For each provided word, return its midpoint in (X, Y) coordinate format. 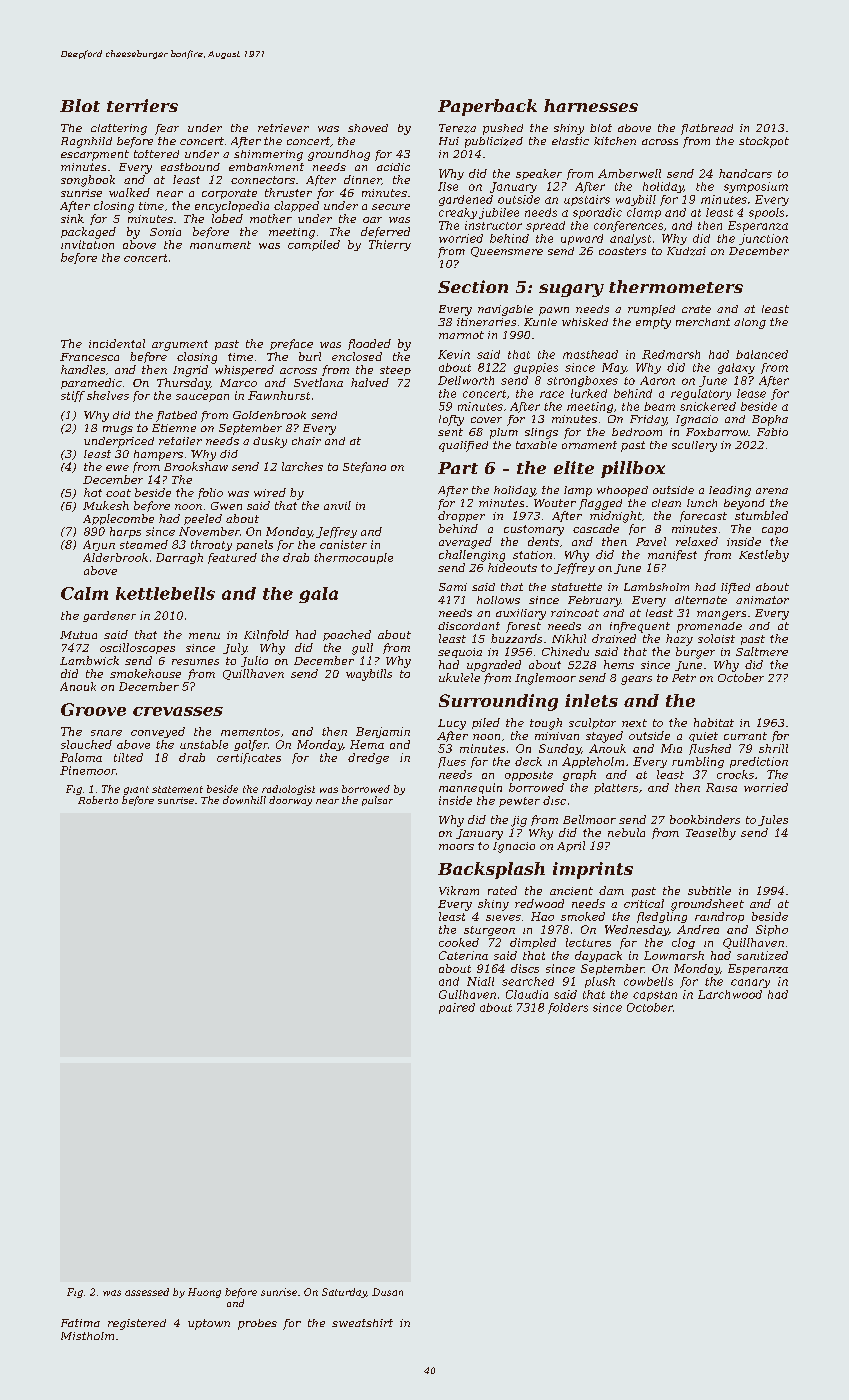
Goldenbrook (269, 415)
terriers (142, 105)
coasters (622, 251)
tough (546, 724)
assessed (147, 1292)
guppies (536, 368)
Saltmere (762, 651)
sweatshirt (362, 1323)
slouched (86, 744)
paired (457, 1008)
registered (137, 1324)
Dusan (387, 1292)
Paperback (487, 107)
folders (568, 1008)
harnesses (591, 105)
